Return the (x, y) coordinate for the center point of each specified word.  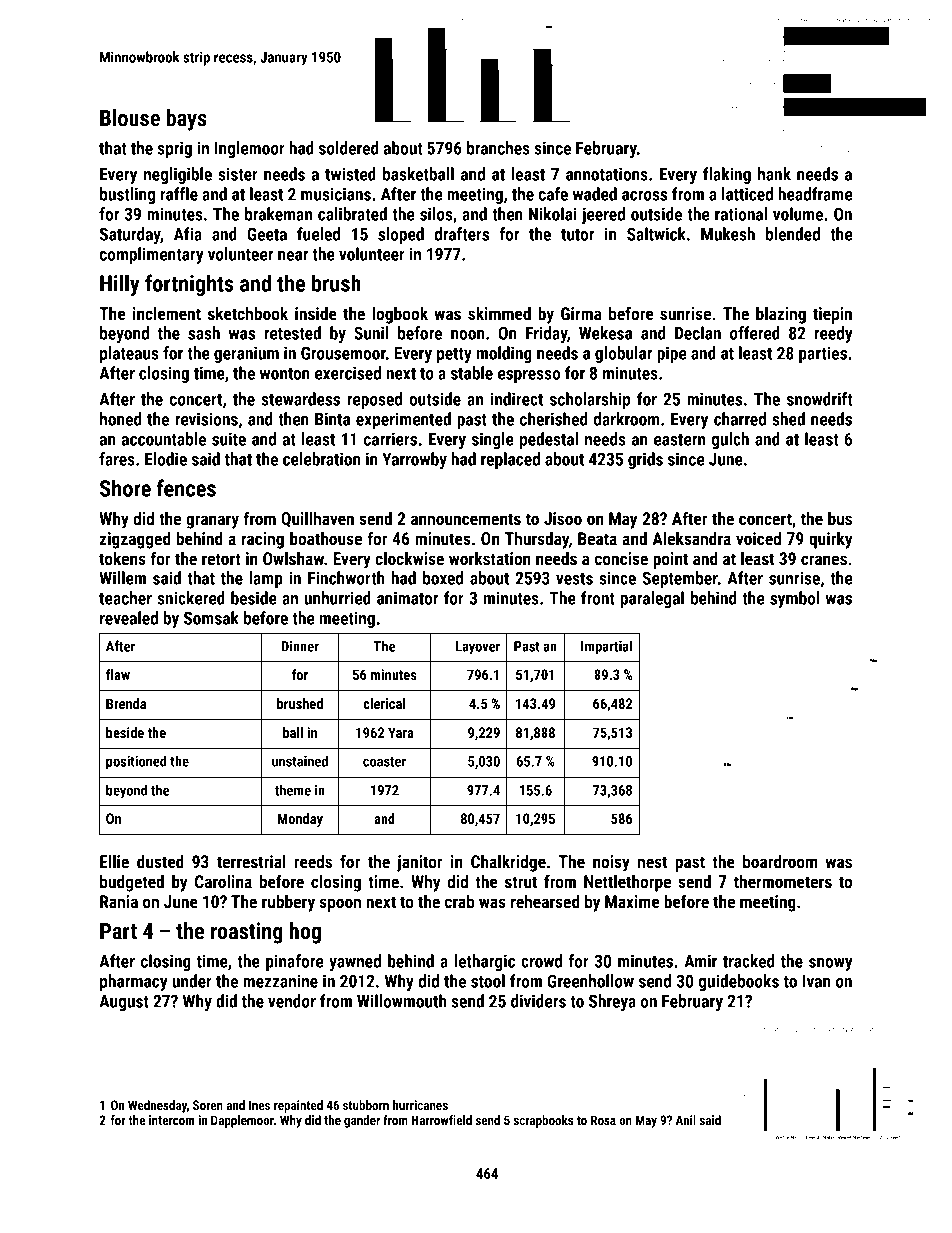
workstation (490, 558)
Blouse (130, 118)
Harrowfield (441, 1120)
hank (774, 174)
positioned (136, 762)
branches (498, 148)
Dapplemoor (242, 1121)
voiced (758, 538)
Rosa (603, 1120)
